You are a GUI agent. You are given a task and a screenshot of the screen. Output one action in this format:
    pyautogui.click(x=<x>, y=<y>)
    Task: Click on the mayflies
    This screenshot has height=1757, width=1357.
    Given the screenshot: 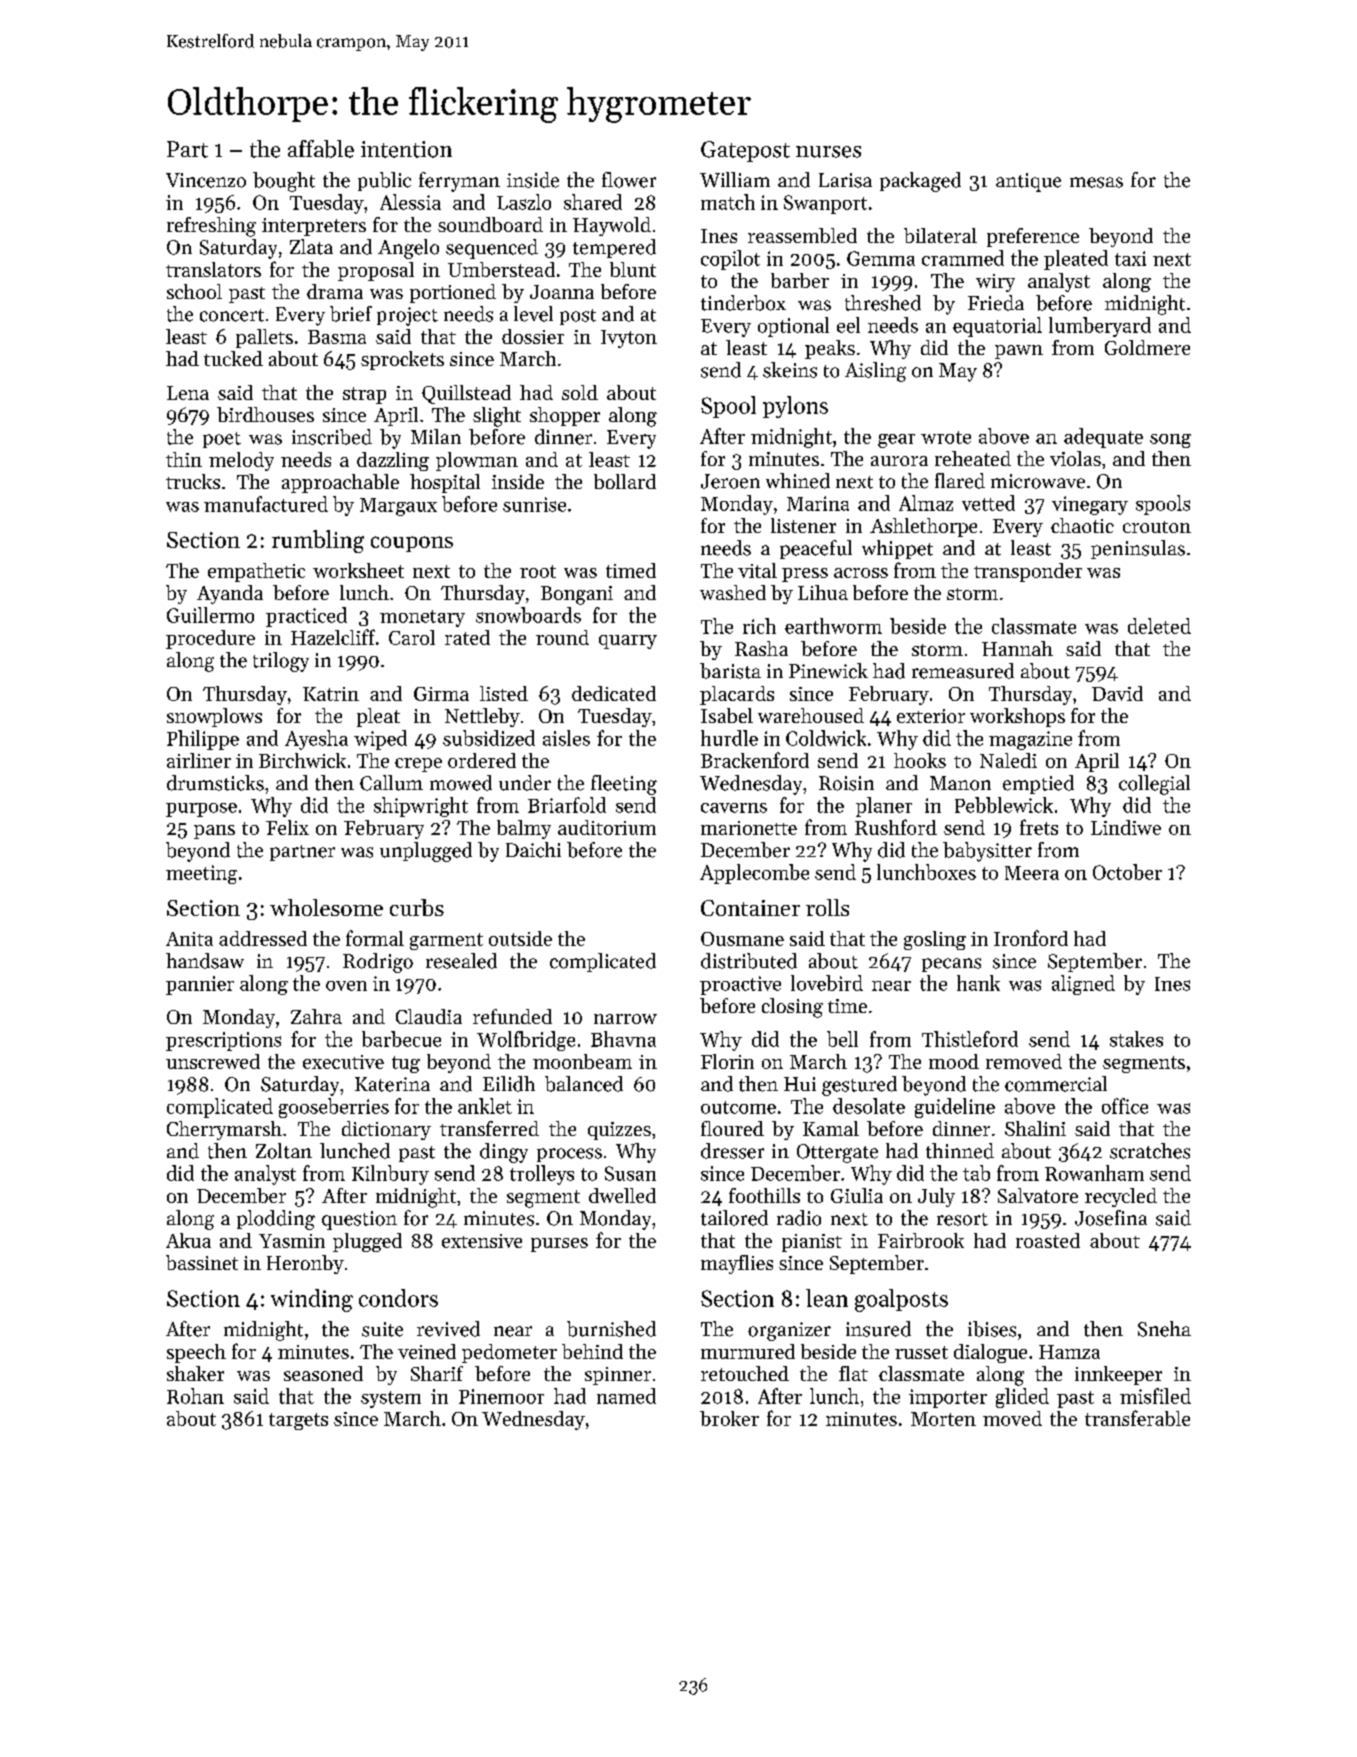 What is the action you would take?
    pyautogui.click(x=737, y=1264)
